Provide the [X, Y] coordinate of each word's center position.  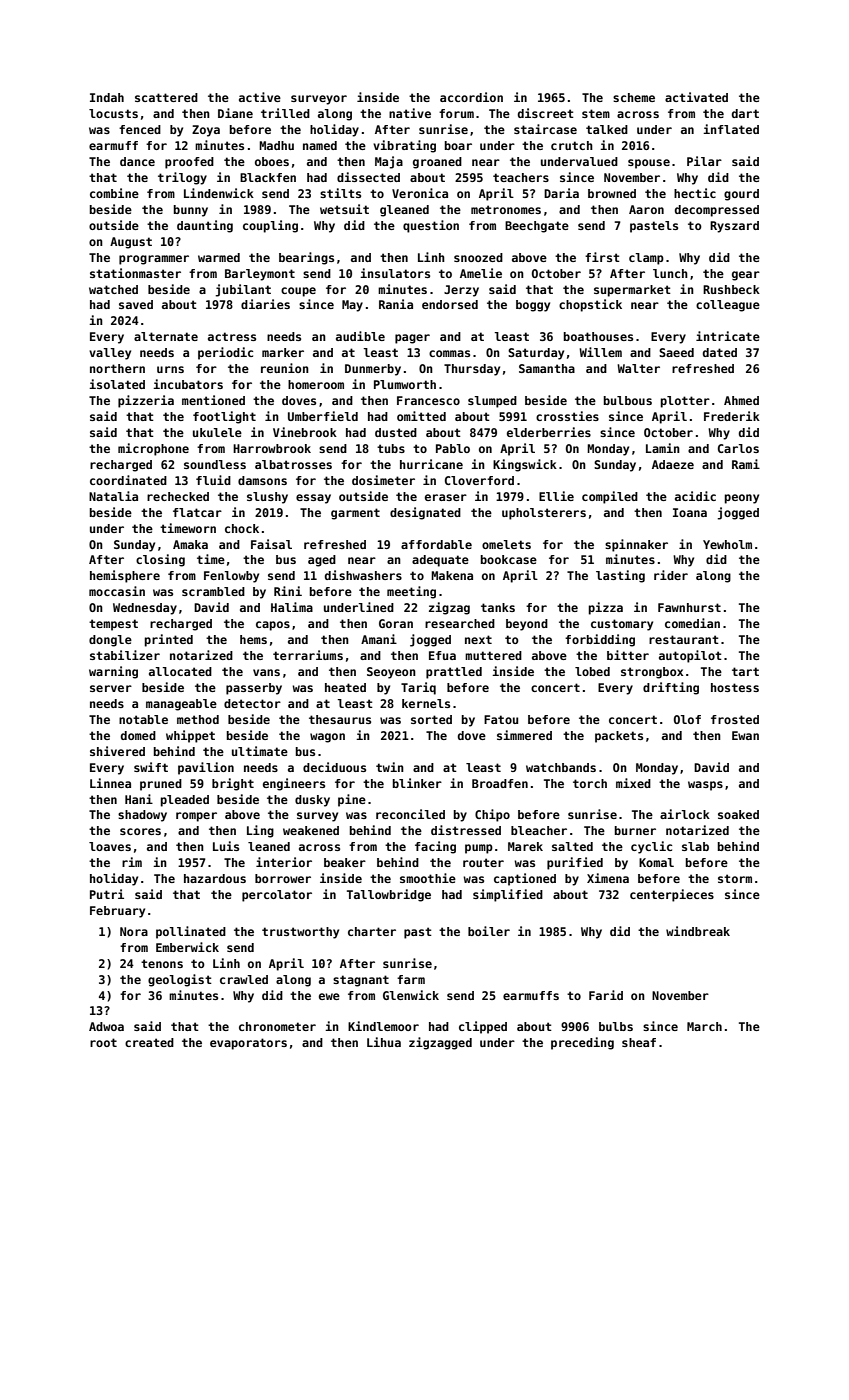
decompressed [717, 211]
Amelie [481, 273]
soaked [738, 814]
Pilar [704, 161]
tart [745, 671]
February [117, 912]
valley [110, 354]
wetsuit [344, 209]
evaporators [248, 1044]
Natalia [113, 496]
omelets [506, 544]
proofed [189, 163]
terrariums [308, 655]
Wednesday [145, 609]
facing [435, 847]
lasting [620, 576]
